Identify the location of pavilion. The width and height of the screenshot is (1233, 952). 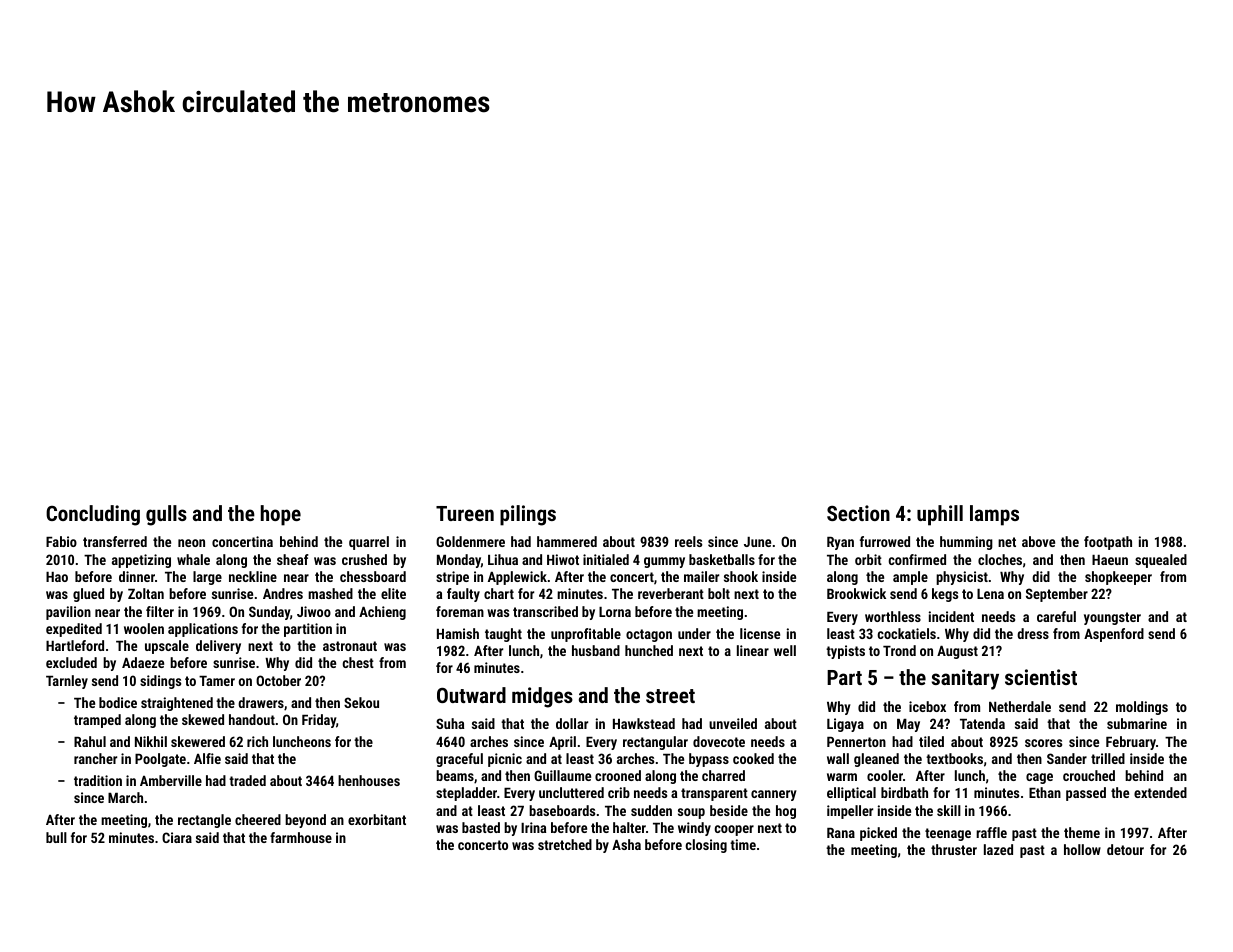
(68, 613).
